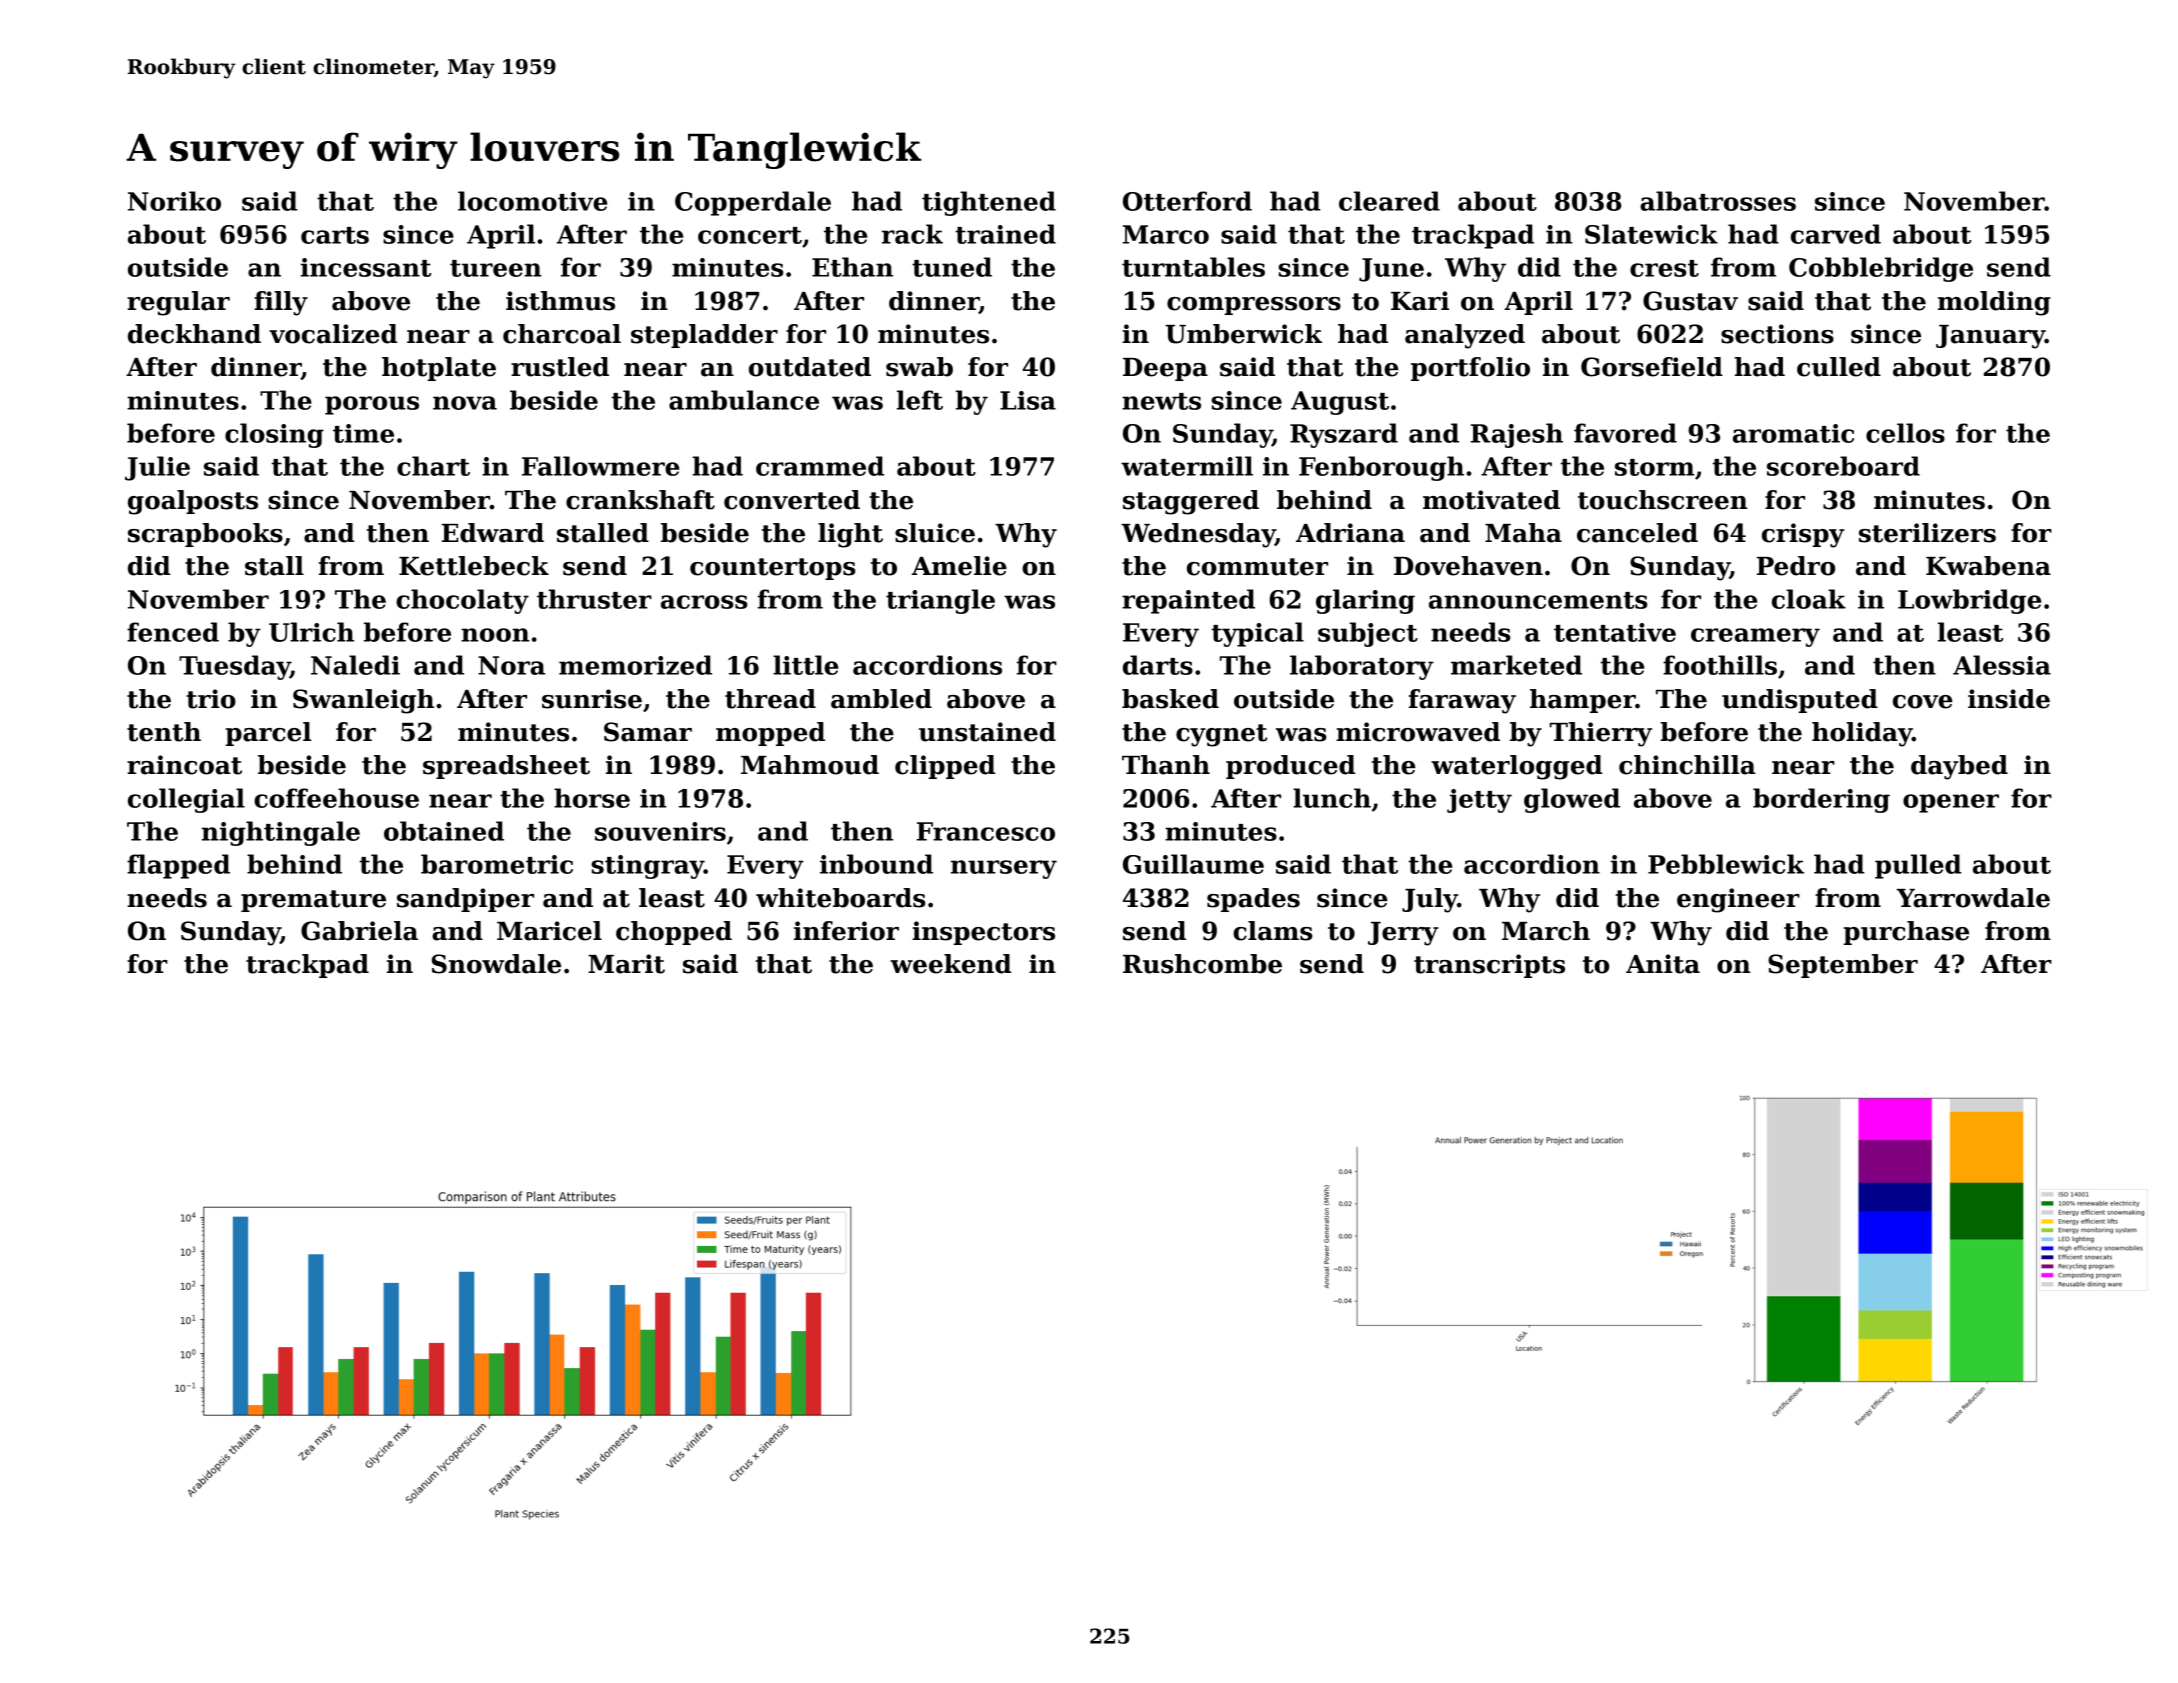  I want to click on swab, so click(919, 367).
